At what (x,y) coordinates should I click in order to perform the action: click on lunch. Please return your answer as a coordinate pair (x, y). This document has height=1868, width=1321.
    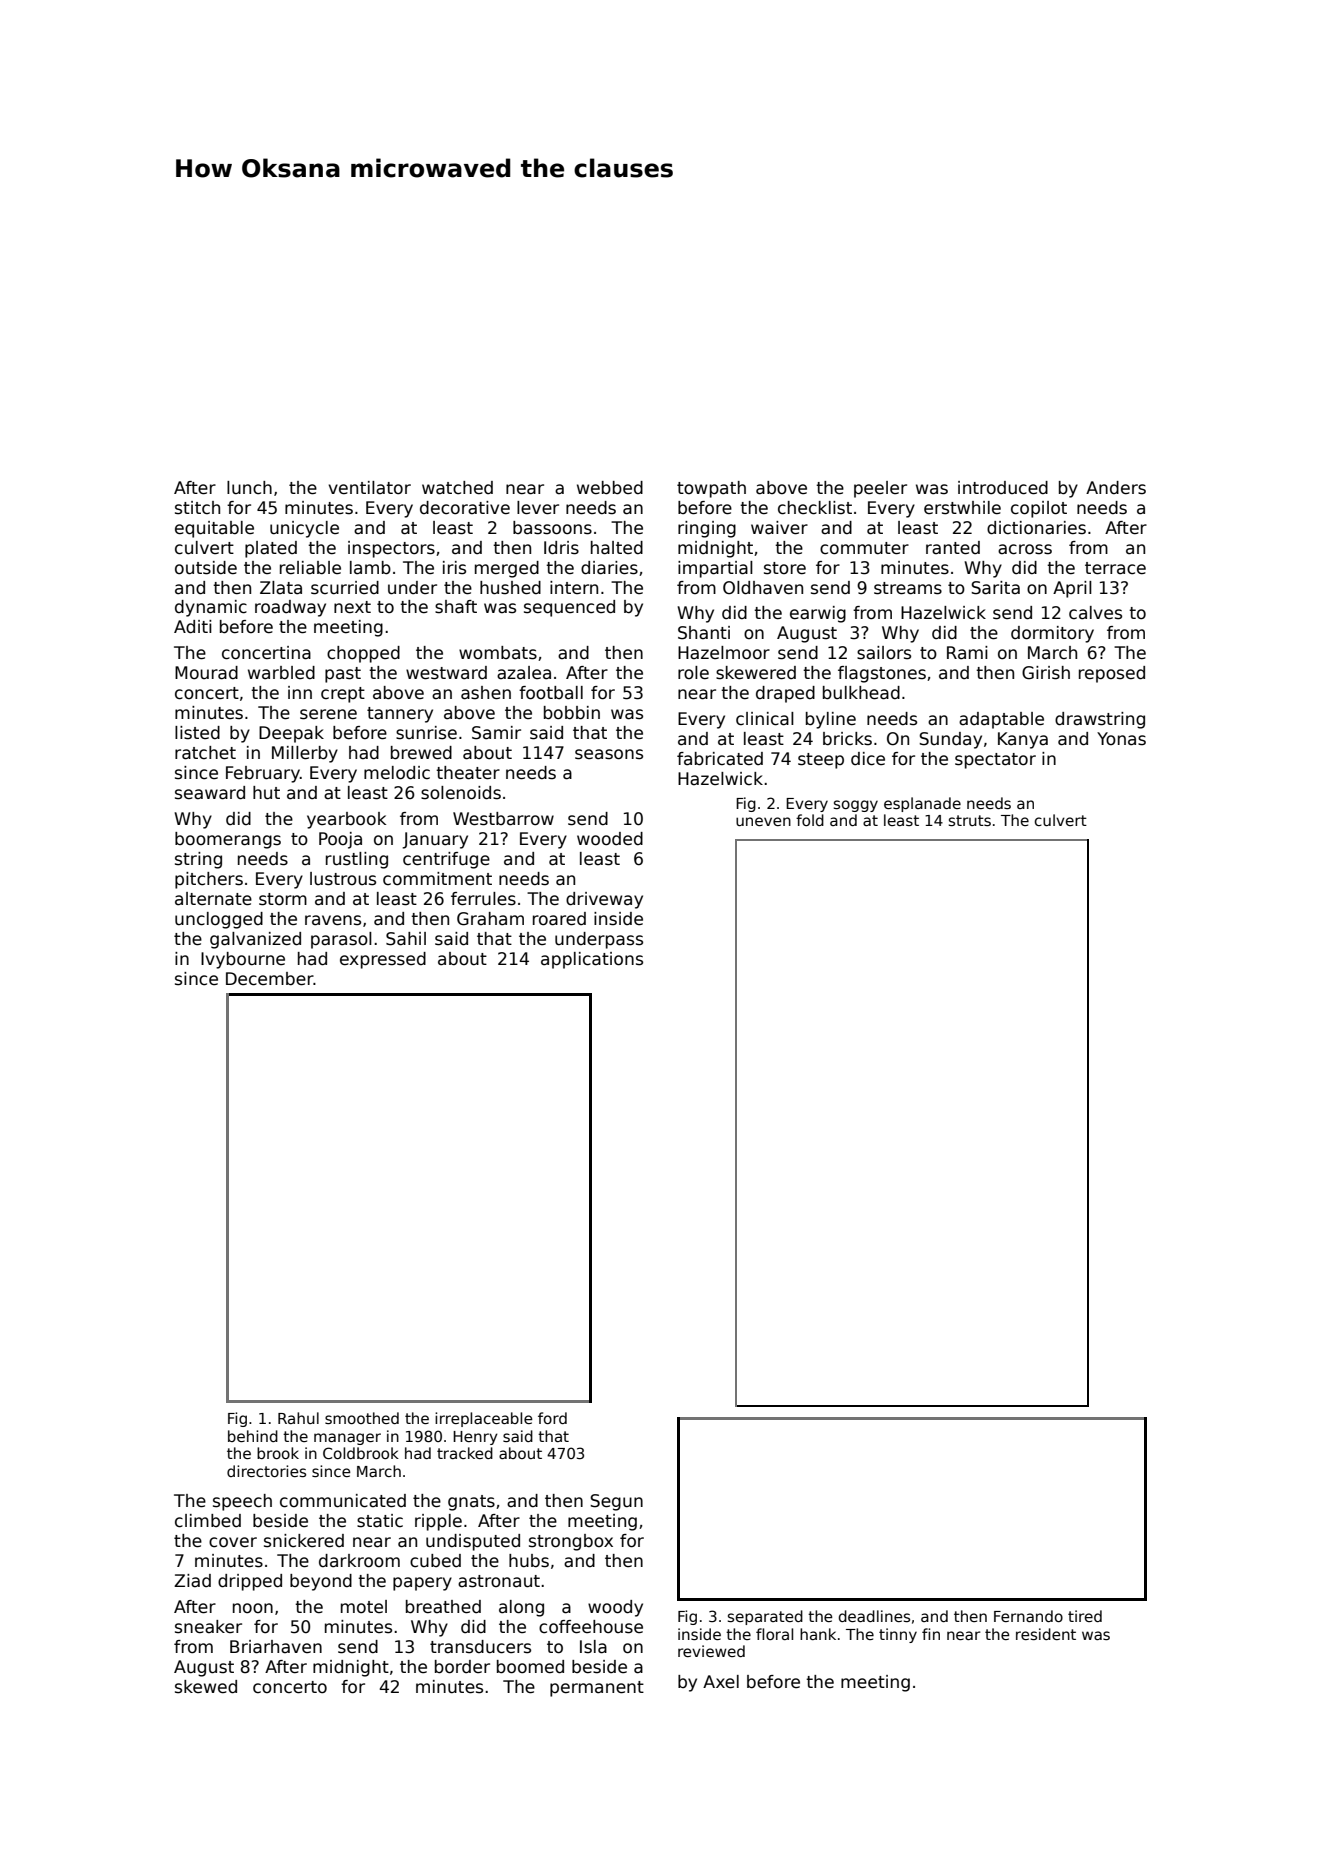
    Looking at the image, I should click on (249, 488).
